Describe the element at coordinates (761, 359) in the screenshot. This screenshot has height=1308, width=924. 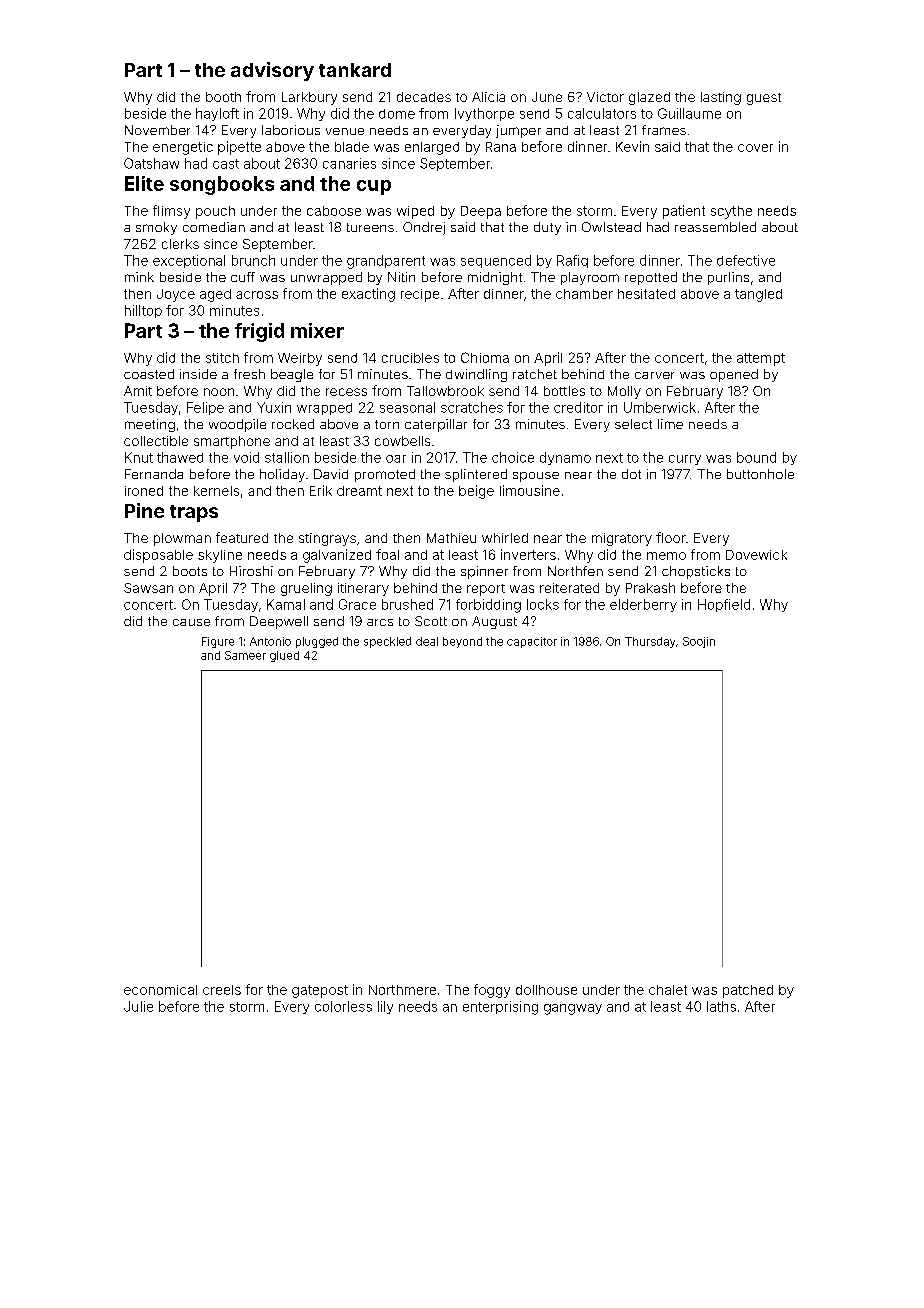
I see `attempt` at that location.
